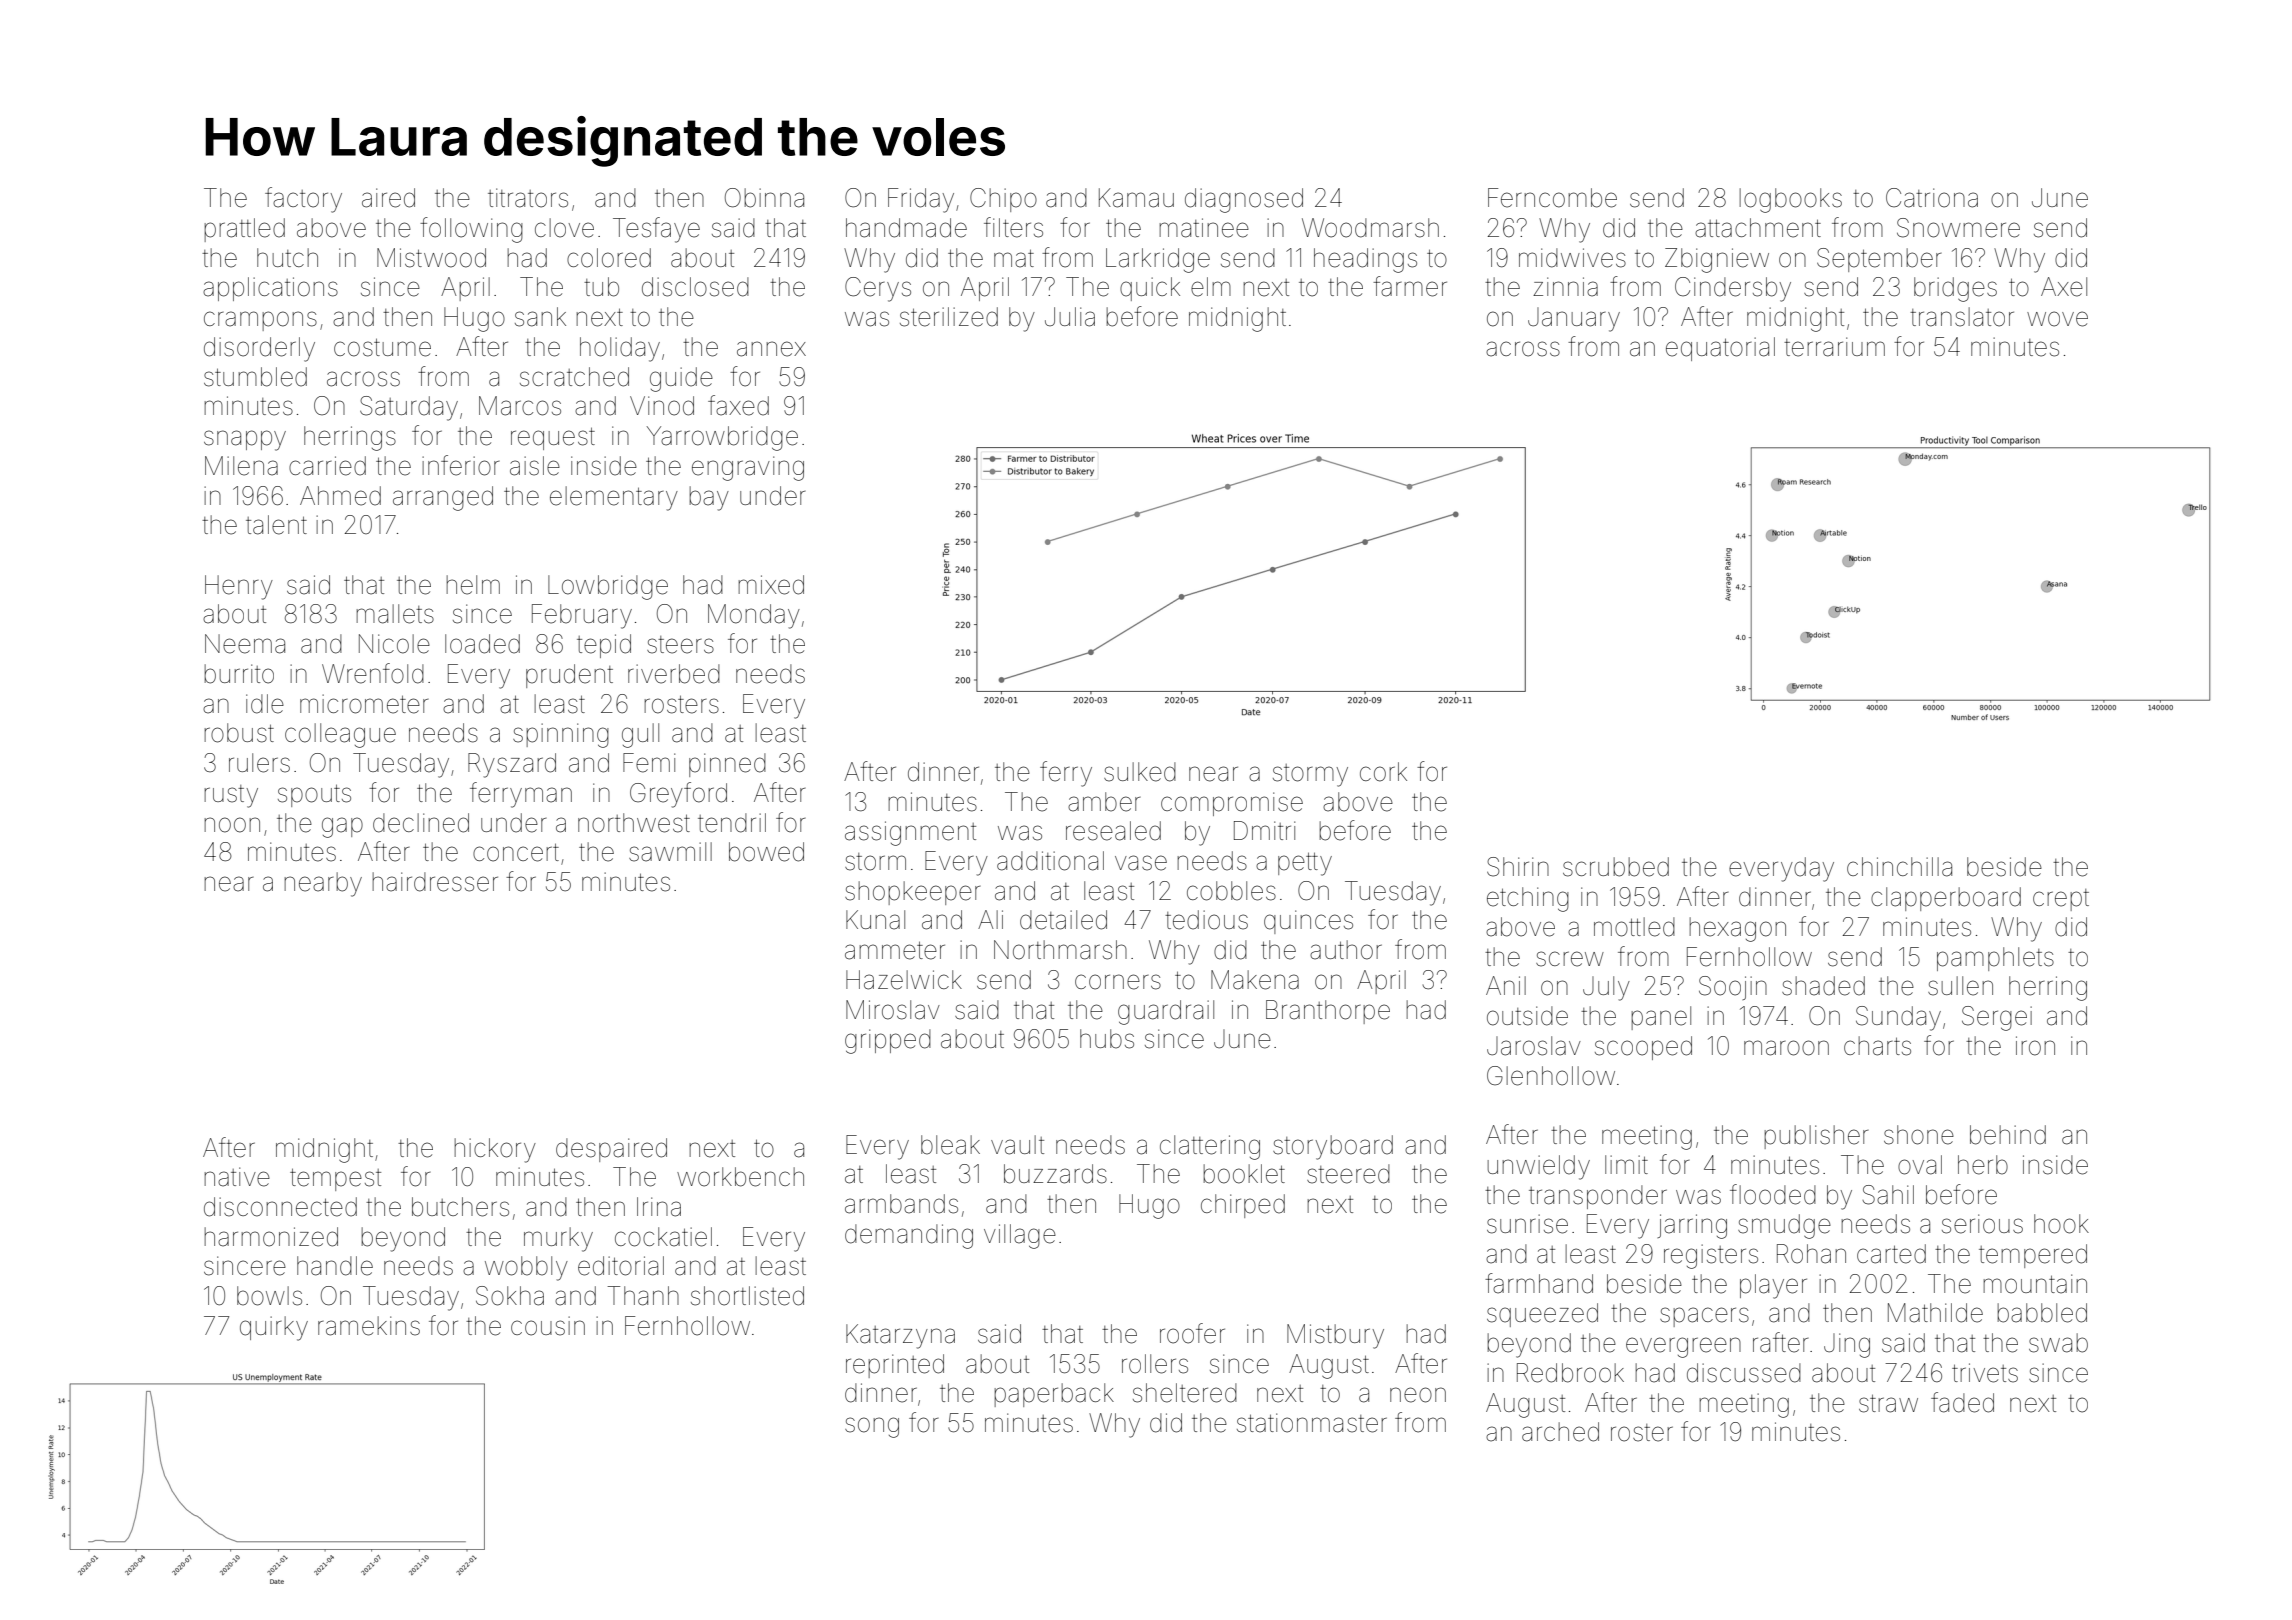 This image has height=1620, width=2292. Describe the element at coordinates (1899, 867) in the image. I see `chinchilla` at that location.
